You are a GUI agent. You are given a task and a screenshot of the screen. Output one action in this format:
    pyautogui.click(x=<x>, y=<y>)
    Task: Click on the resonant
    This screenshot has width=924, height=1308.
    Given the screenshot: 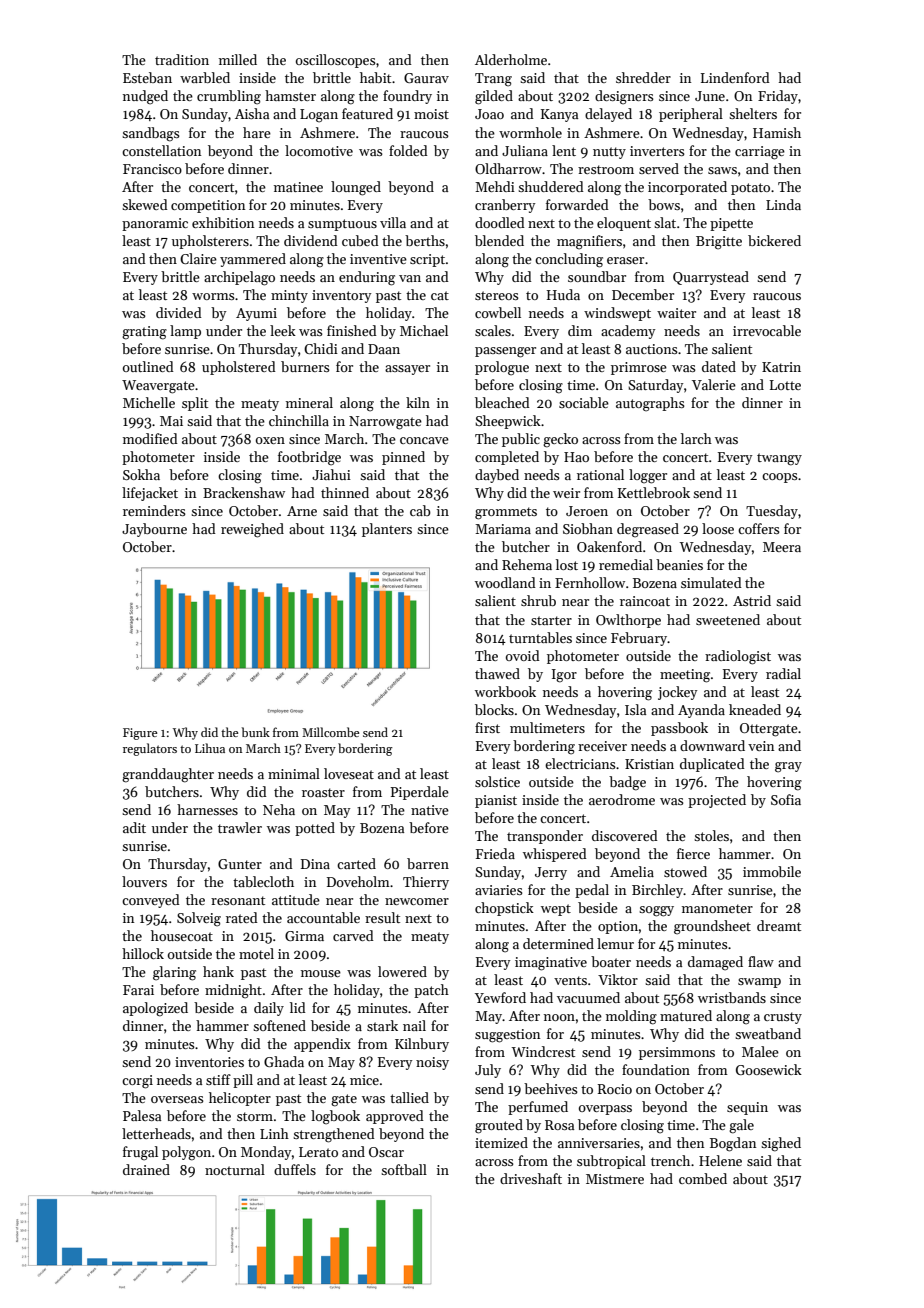 What is the action you would take?
    pyautogui.click(x=238, y=900)
